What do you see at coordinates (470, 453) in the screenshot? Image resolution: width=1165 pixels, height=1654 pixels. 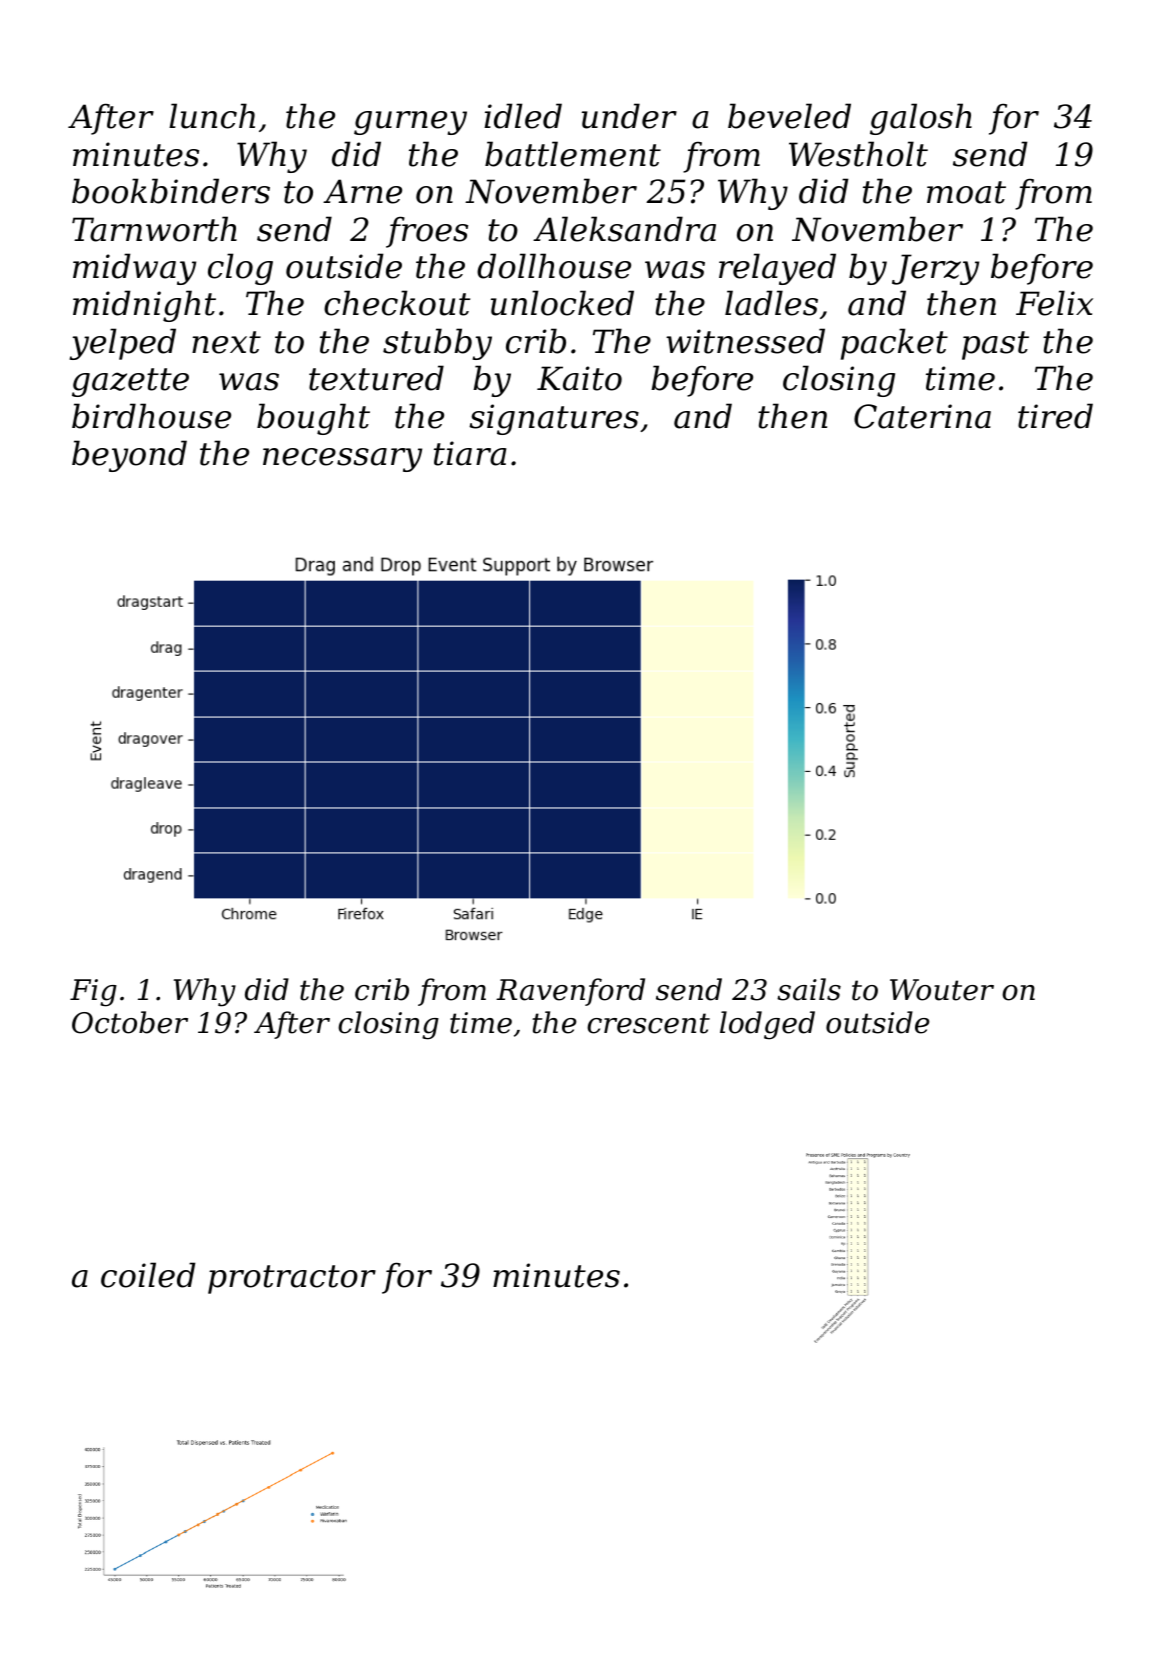 I see `tiara` at bounding box center [470, 453].
